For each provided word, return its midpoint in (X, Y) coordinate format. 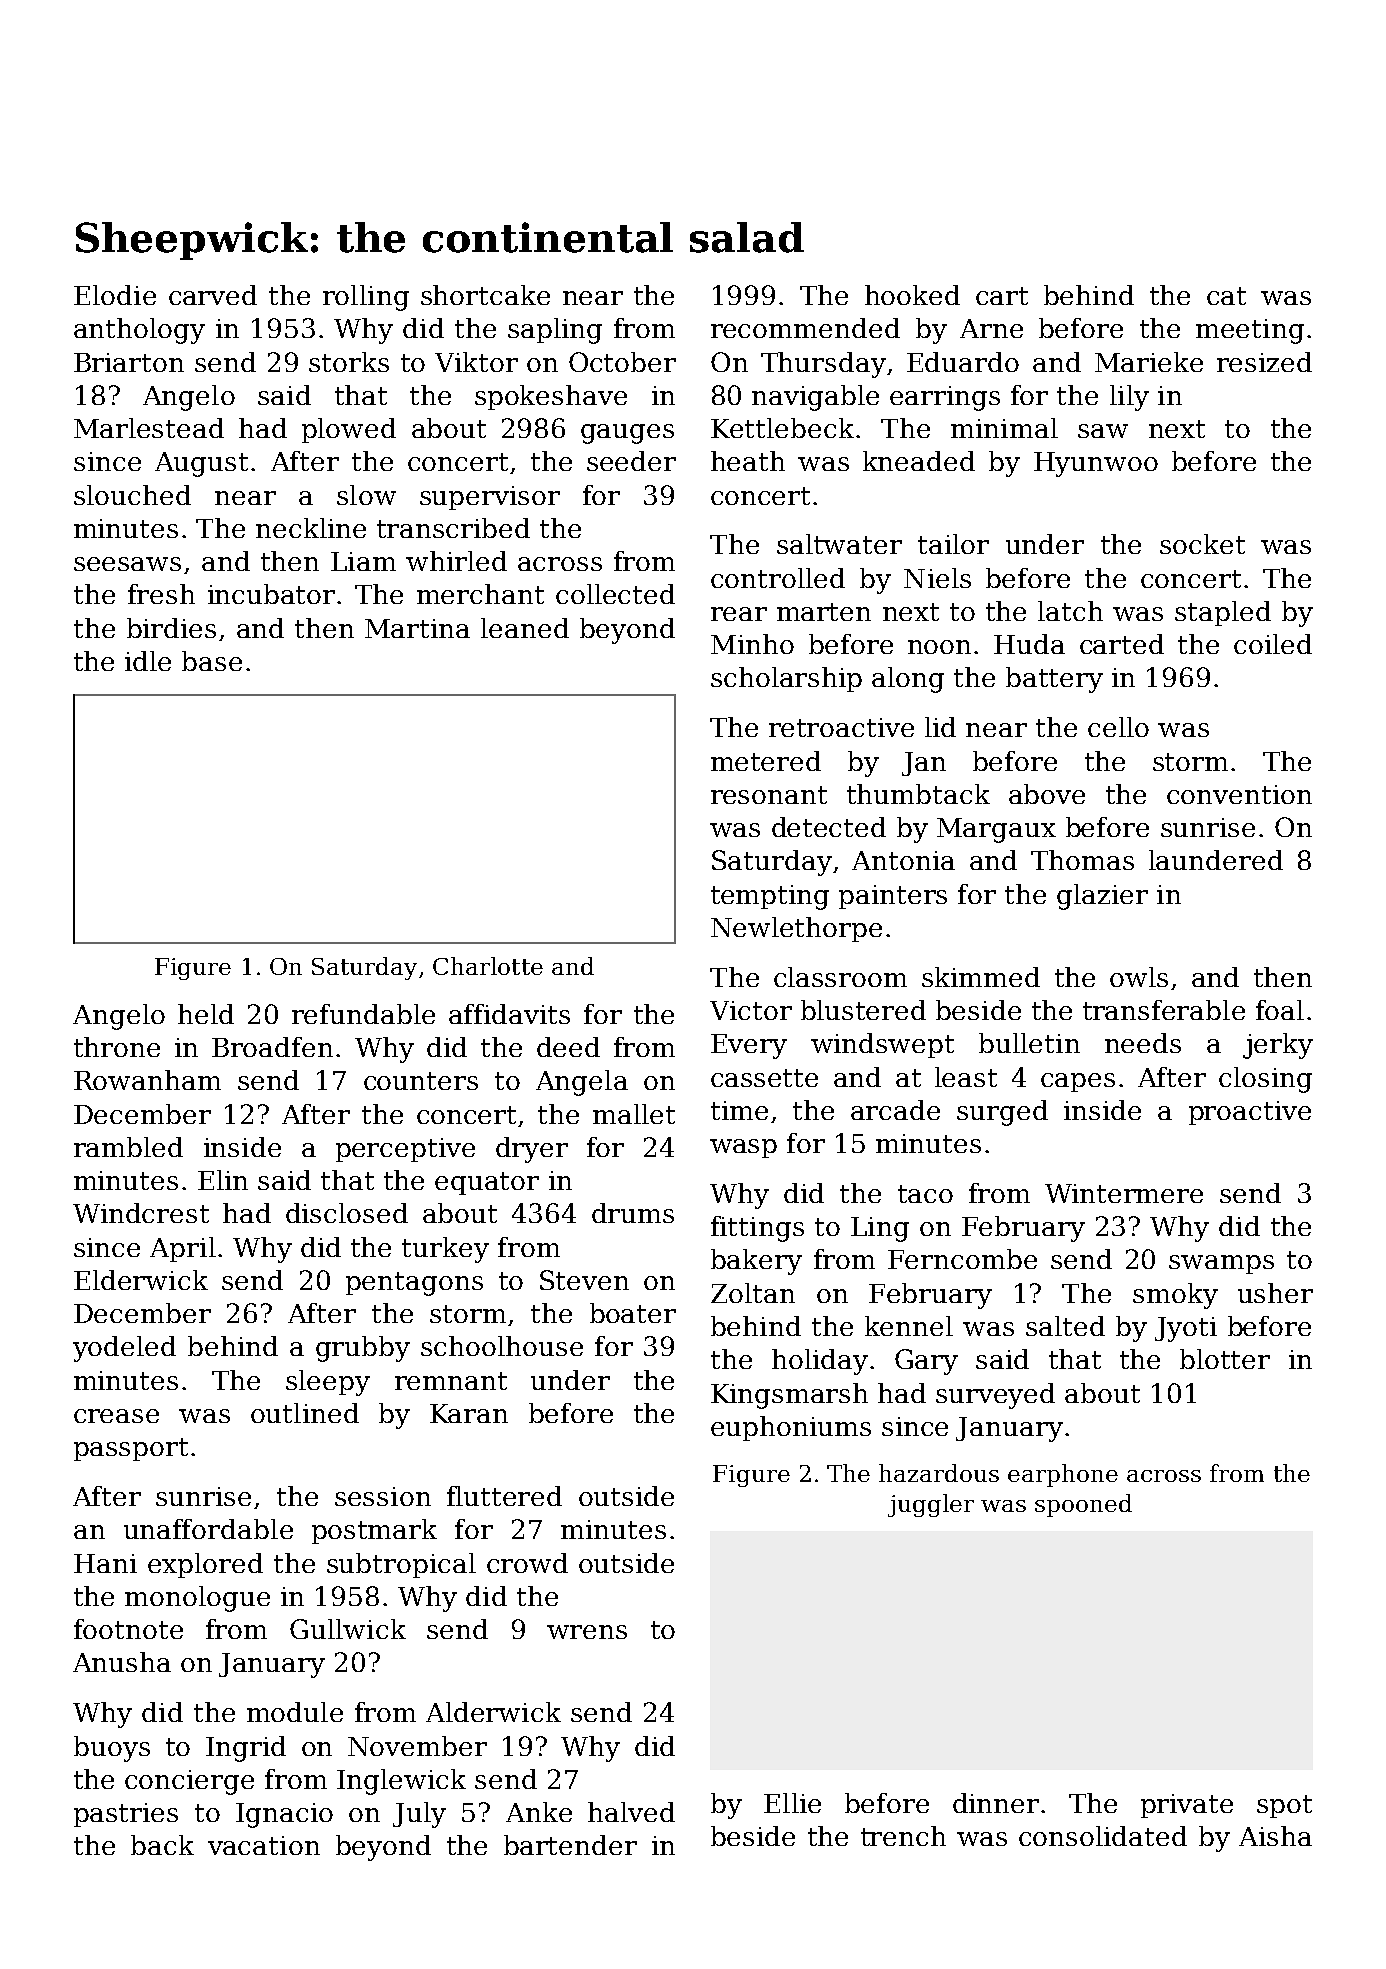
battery (1054, 680)
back (162, 1845)
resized (1264, 362)
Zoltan (753, 1293)
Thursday (823, 365)
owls (1139, 977)
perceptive (405, 1150)
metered (766, 761)
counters (421, 1081)
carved (213, 295)
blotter (1225, 1359)
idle (148, 661)
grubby (363, 1349)
